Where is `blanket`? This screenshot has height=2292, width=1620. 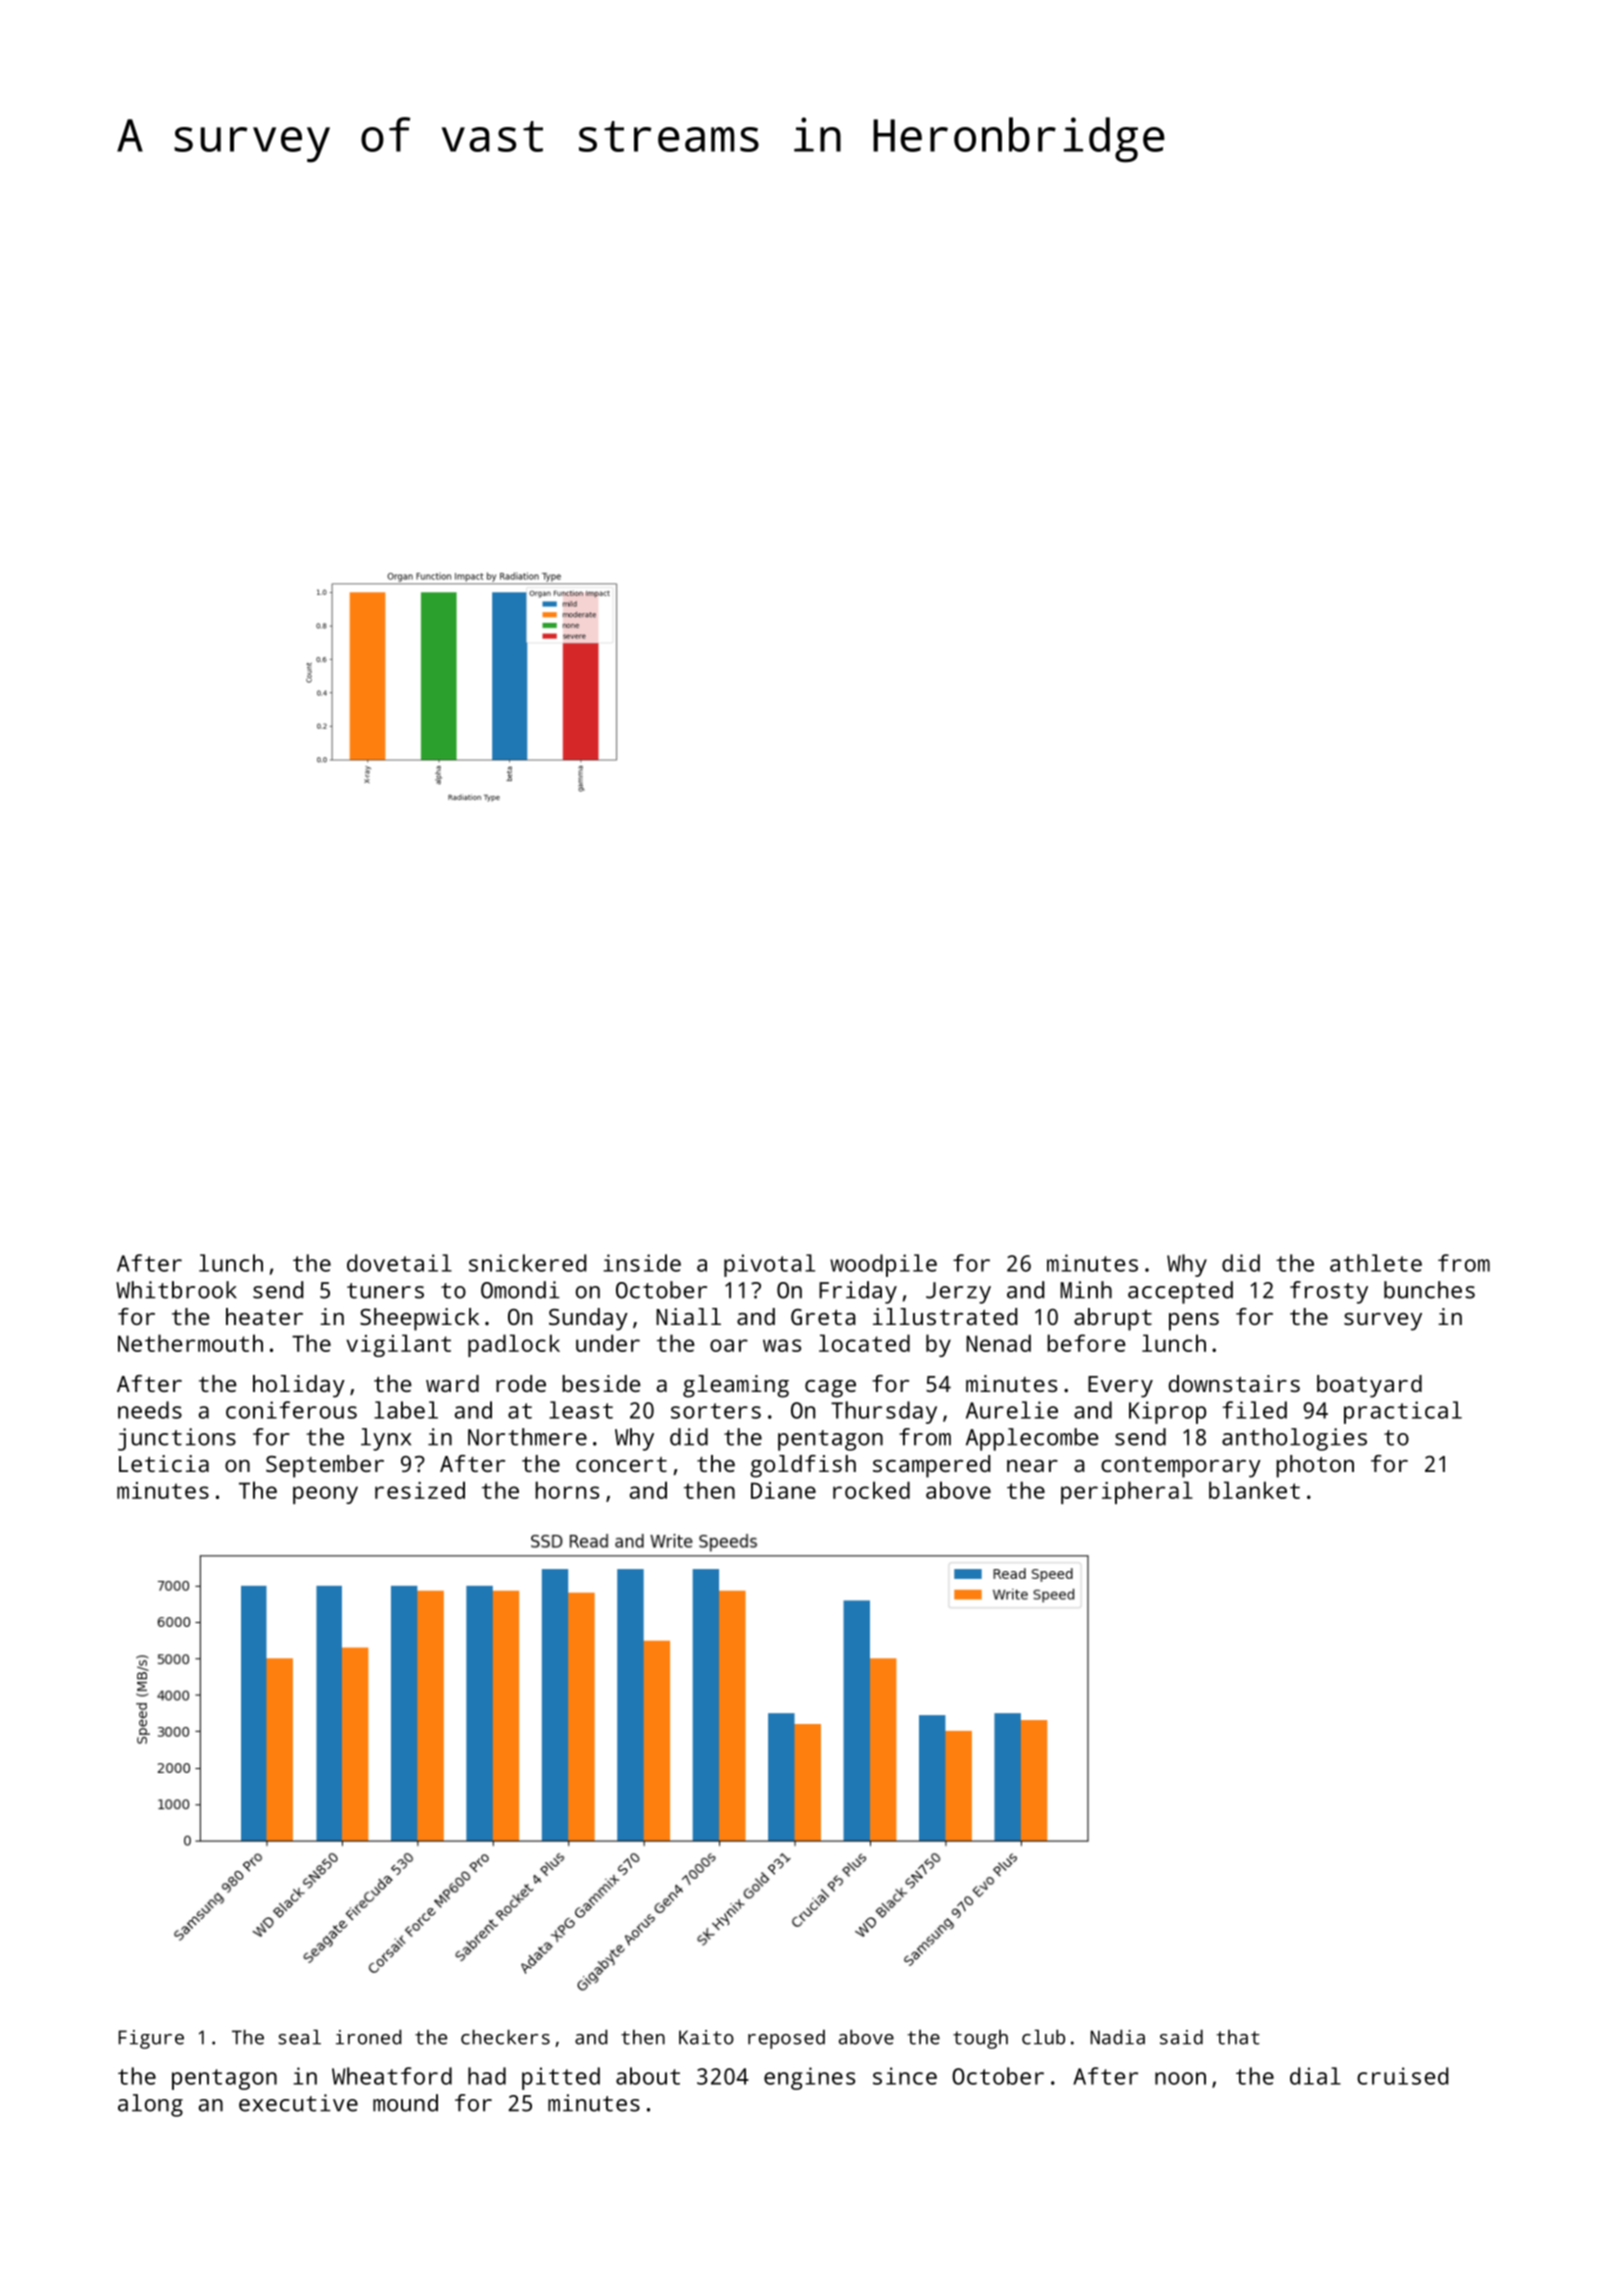 blanket is located at coordinates (1254, 1490).
